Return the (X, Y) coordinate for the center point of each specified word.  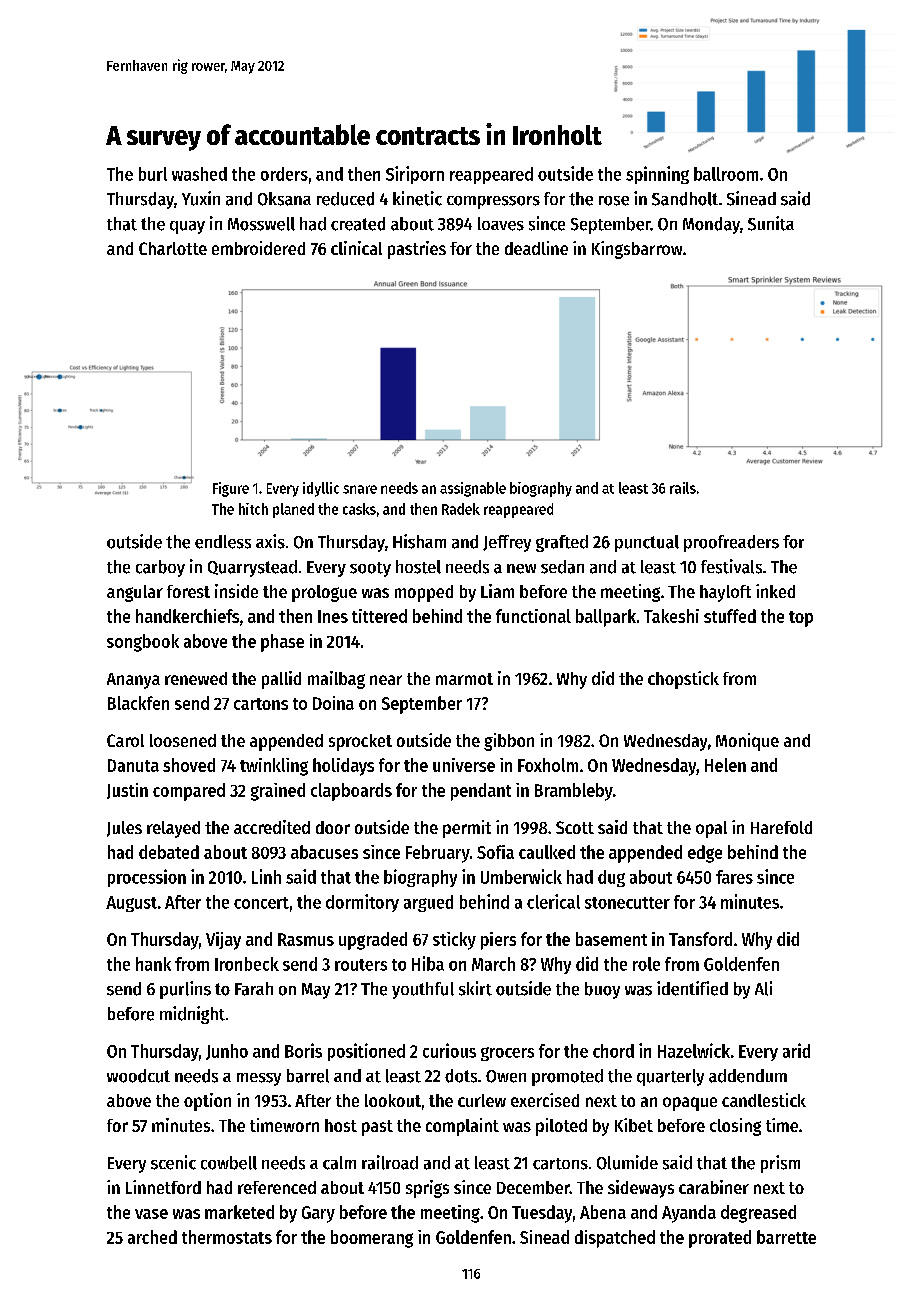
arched (152, 1237)
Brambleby (574, 792)
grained (278, 792)
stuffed (730, 616)
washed (199, 174)
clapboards (351, 792)
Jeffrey (507, 543)
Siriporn (415, 175)
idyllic (321, 489)
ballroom (726, 174)
